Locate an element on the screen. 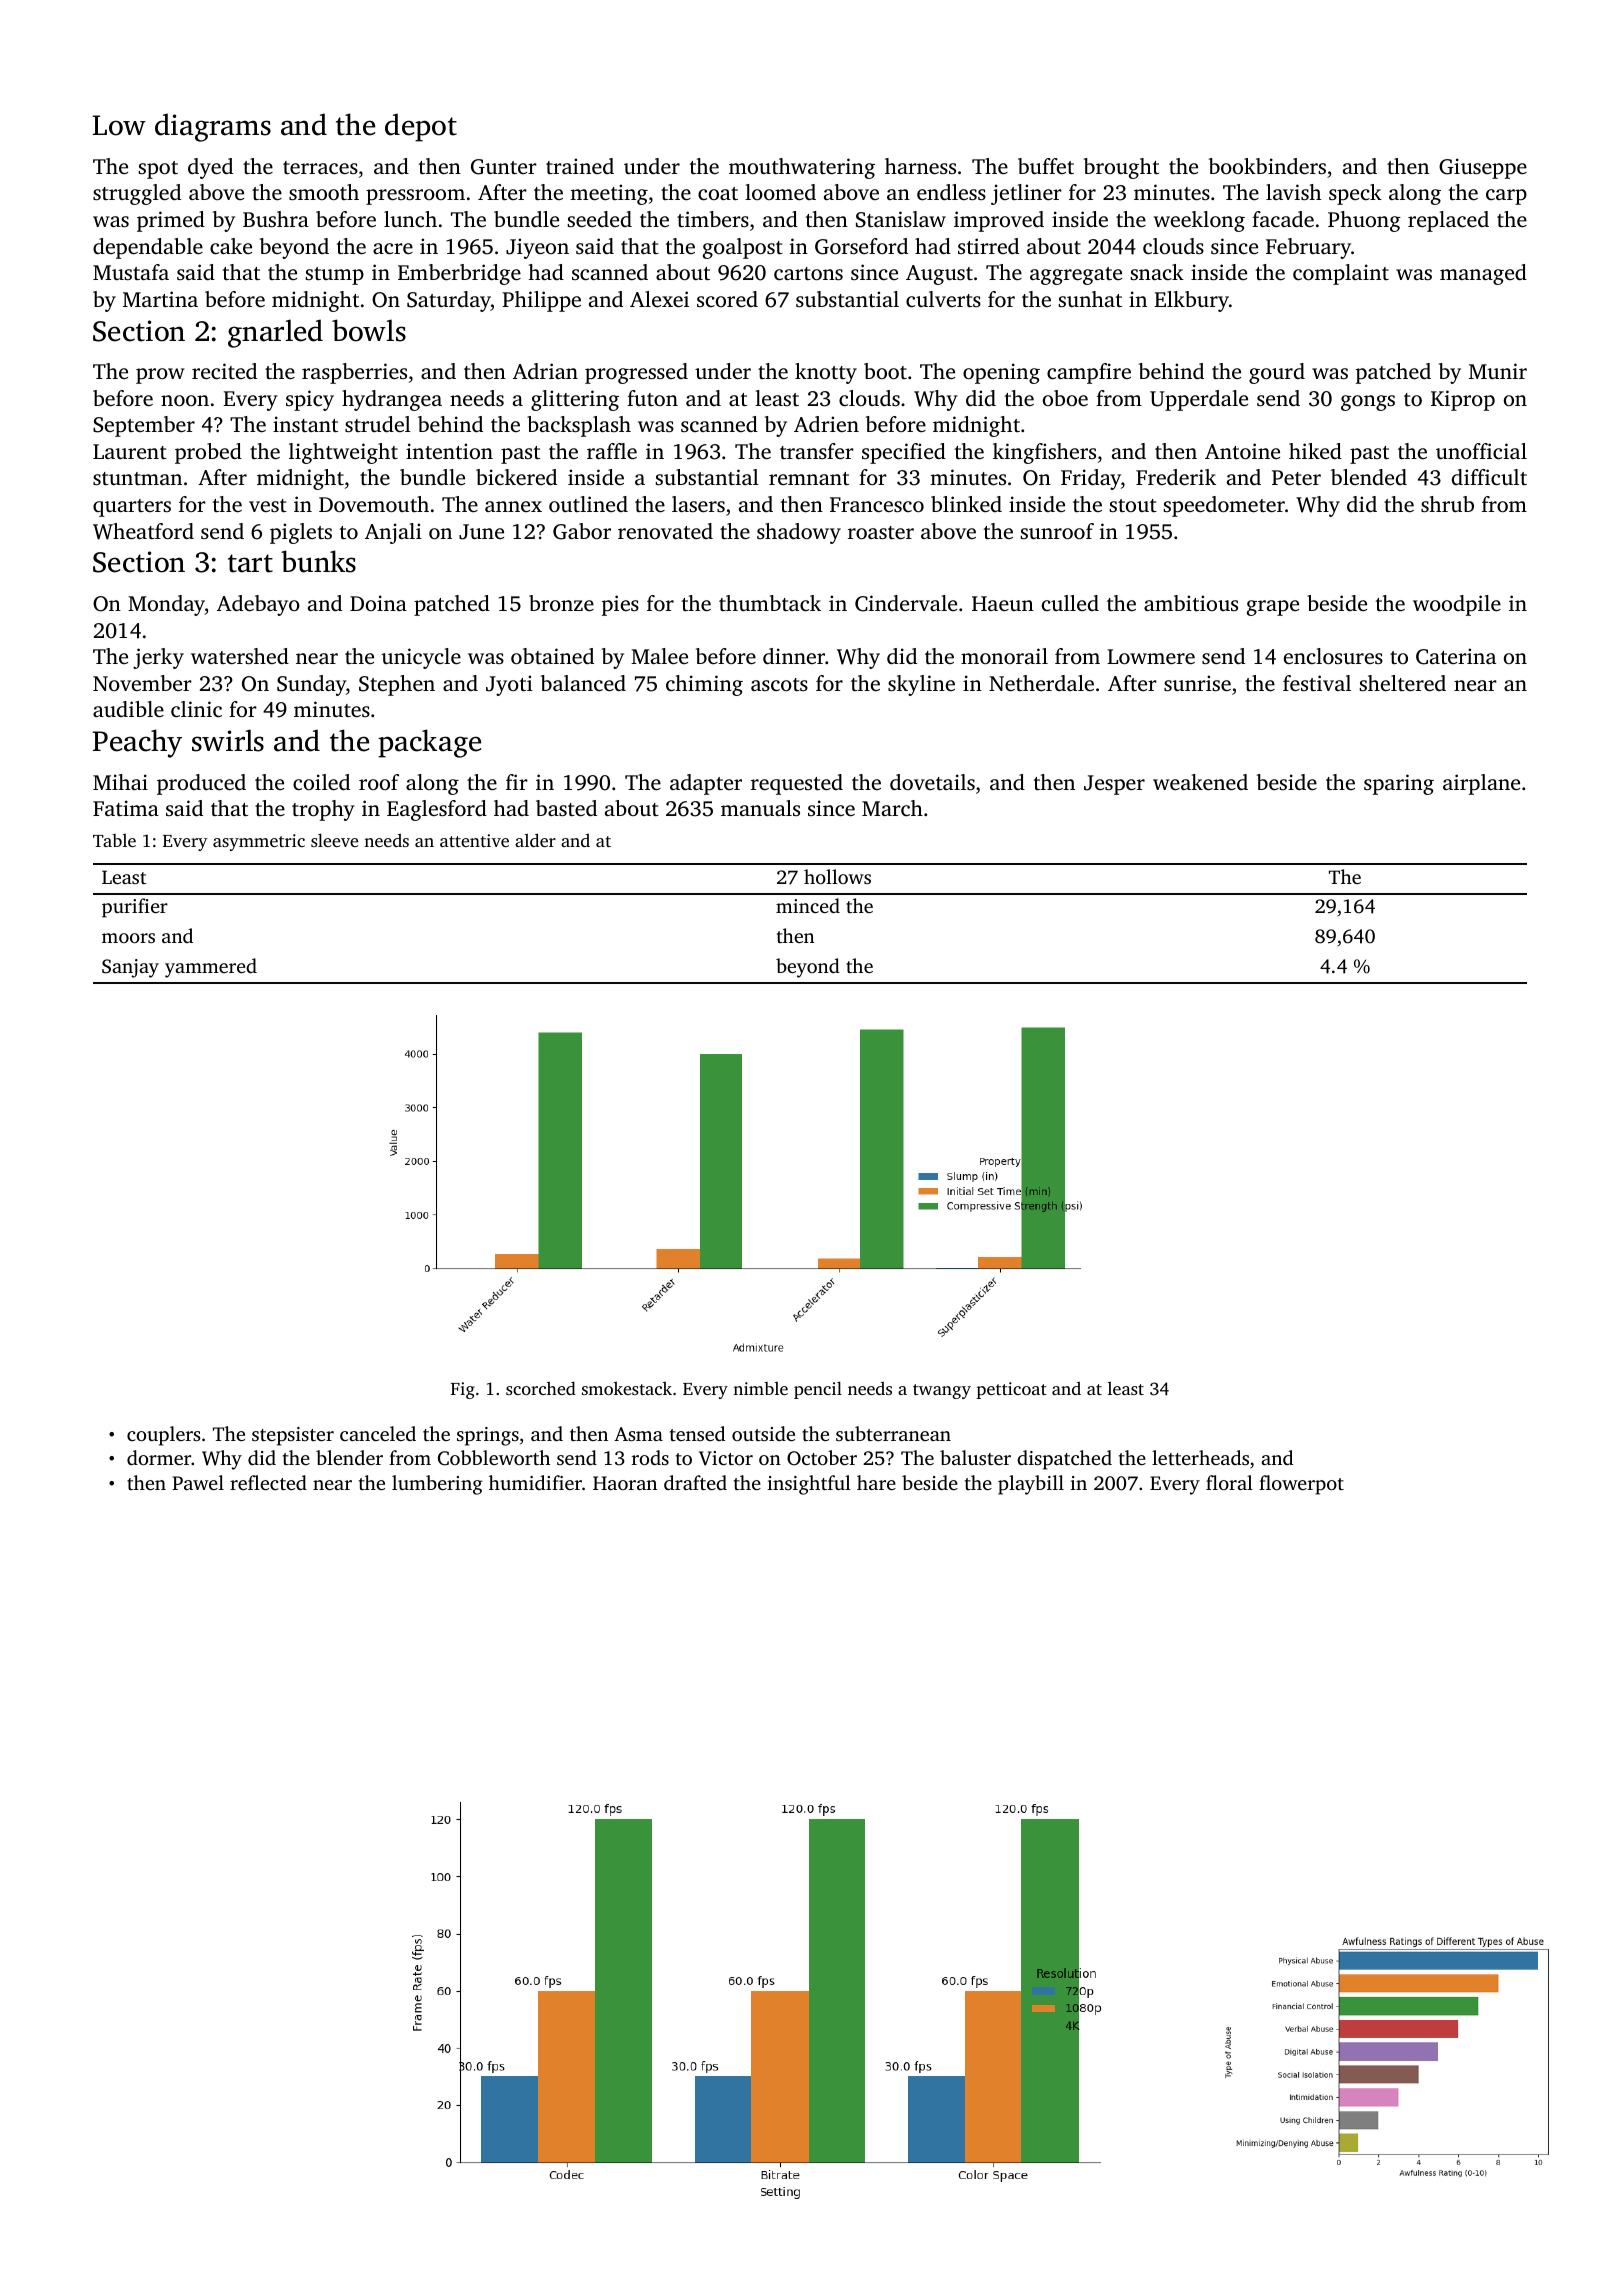 The height and width of the screenshot is (2292, 1620). flowerpot is located at coordinates (1301, 1485).
